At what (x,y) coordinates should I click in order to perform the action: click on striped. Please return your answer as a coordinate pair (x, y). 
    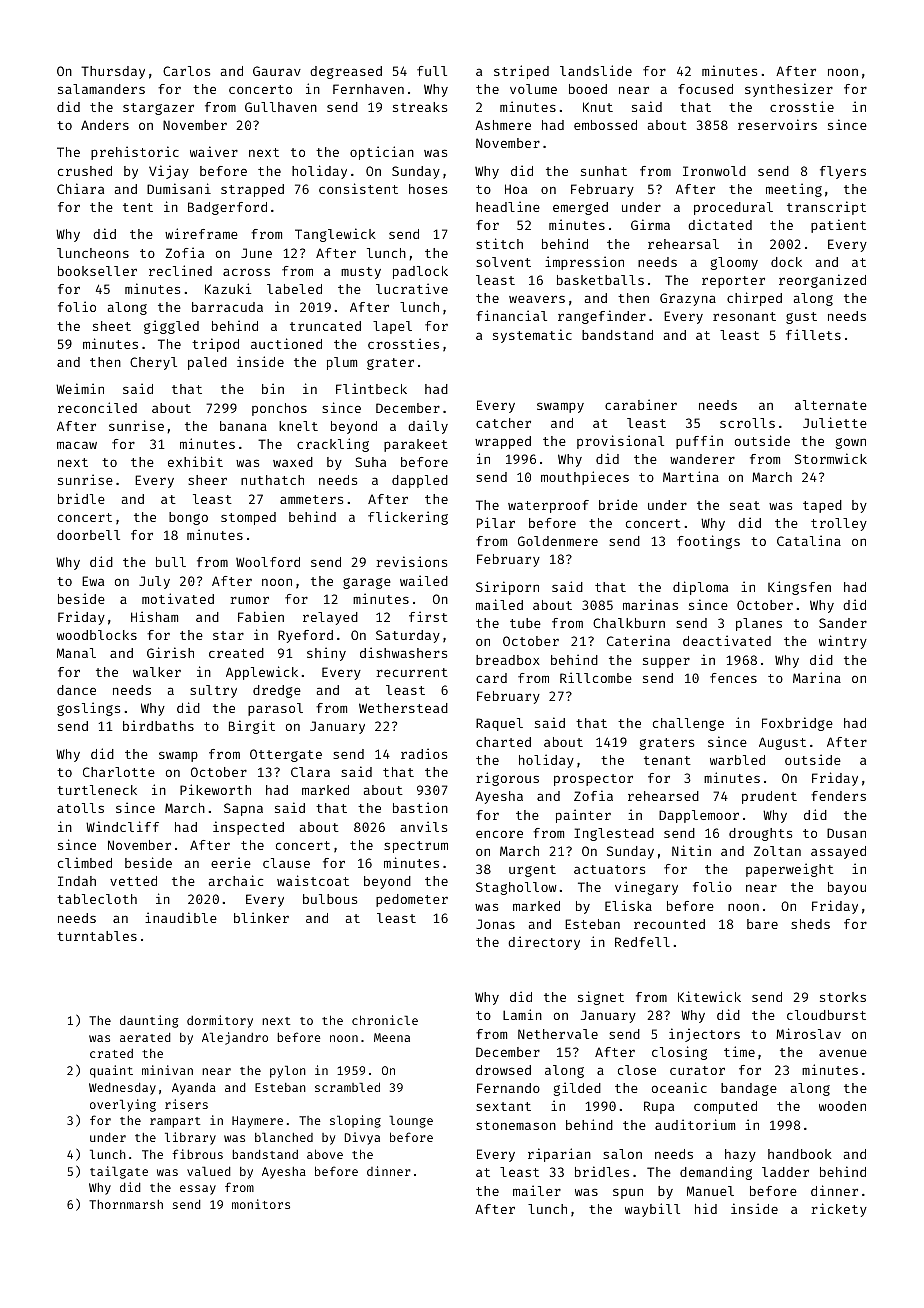
    Looking at the image, I should click on (521, 72).
